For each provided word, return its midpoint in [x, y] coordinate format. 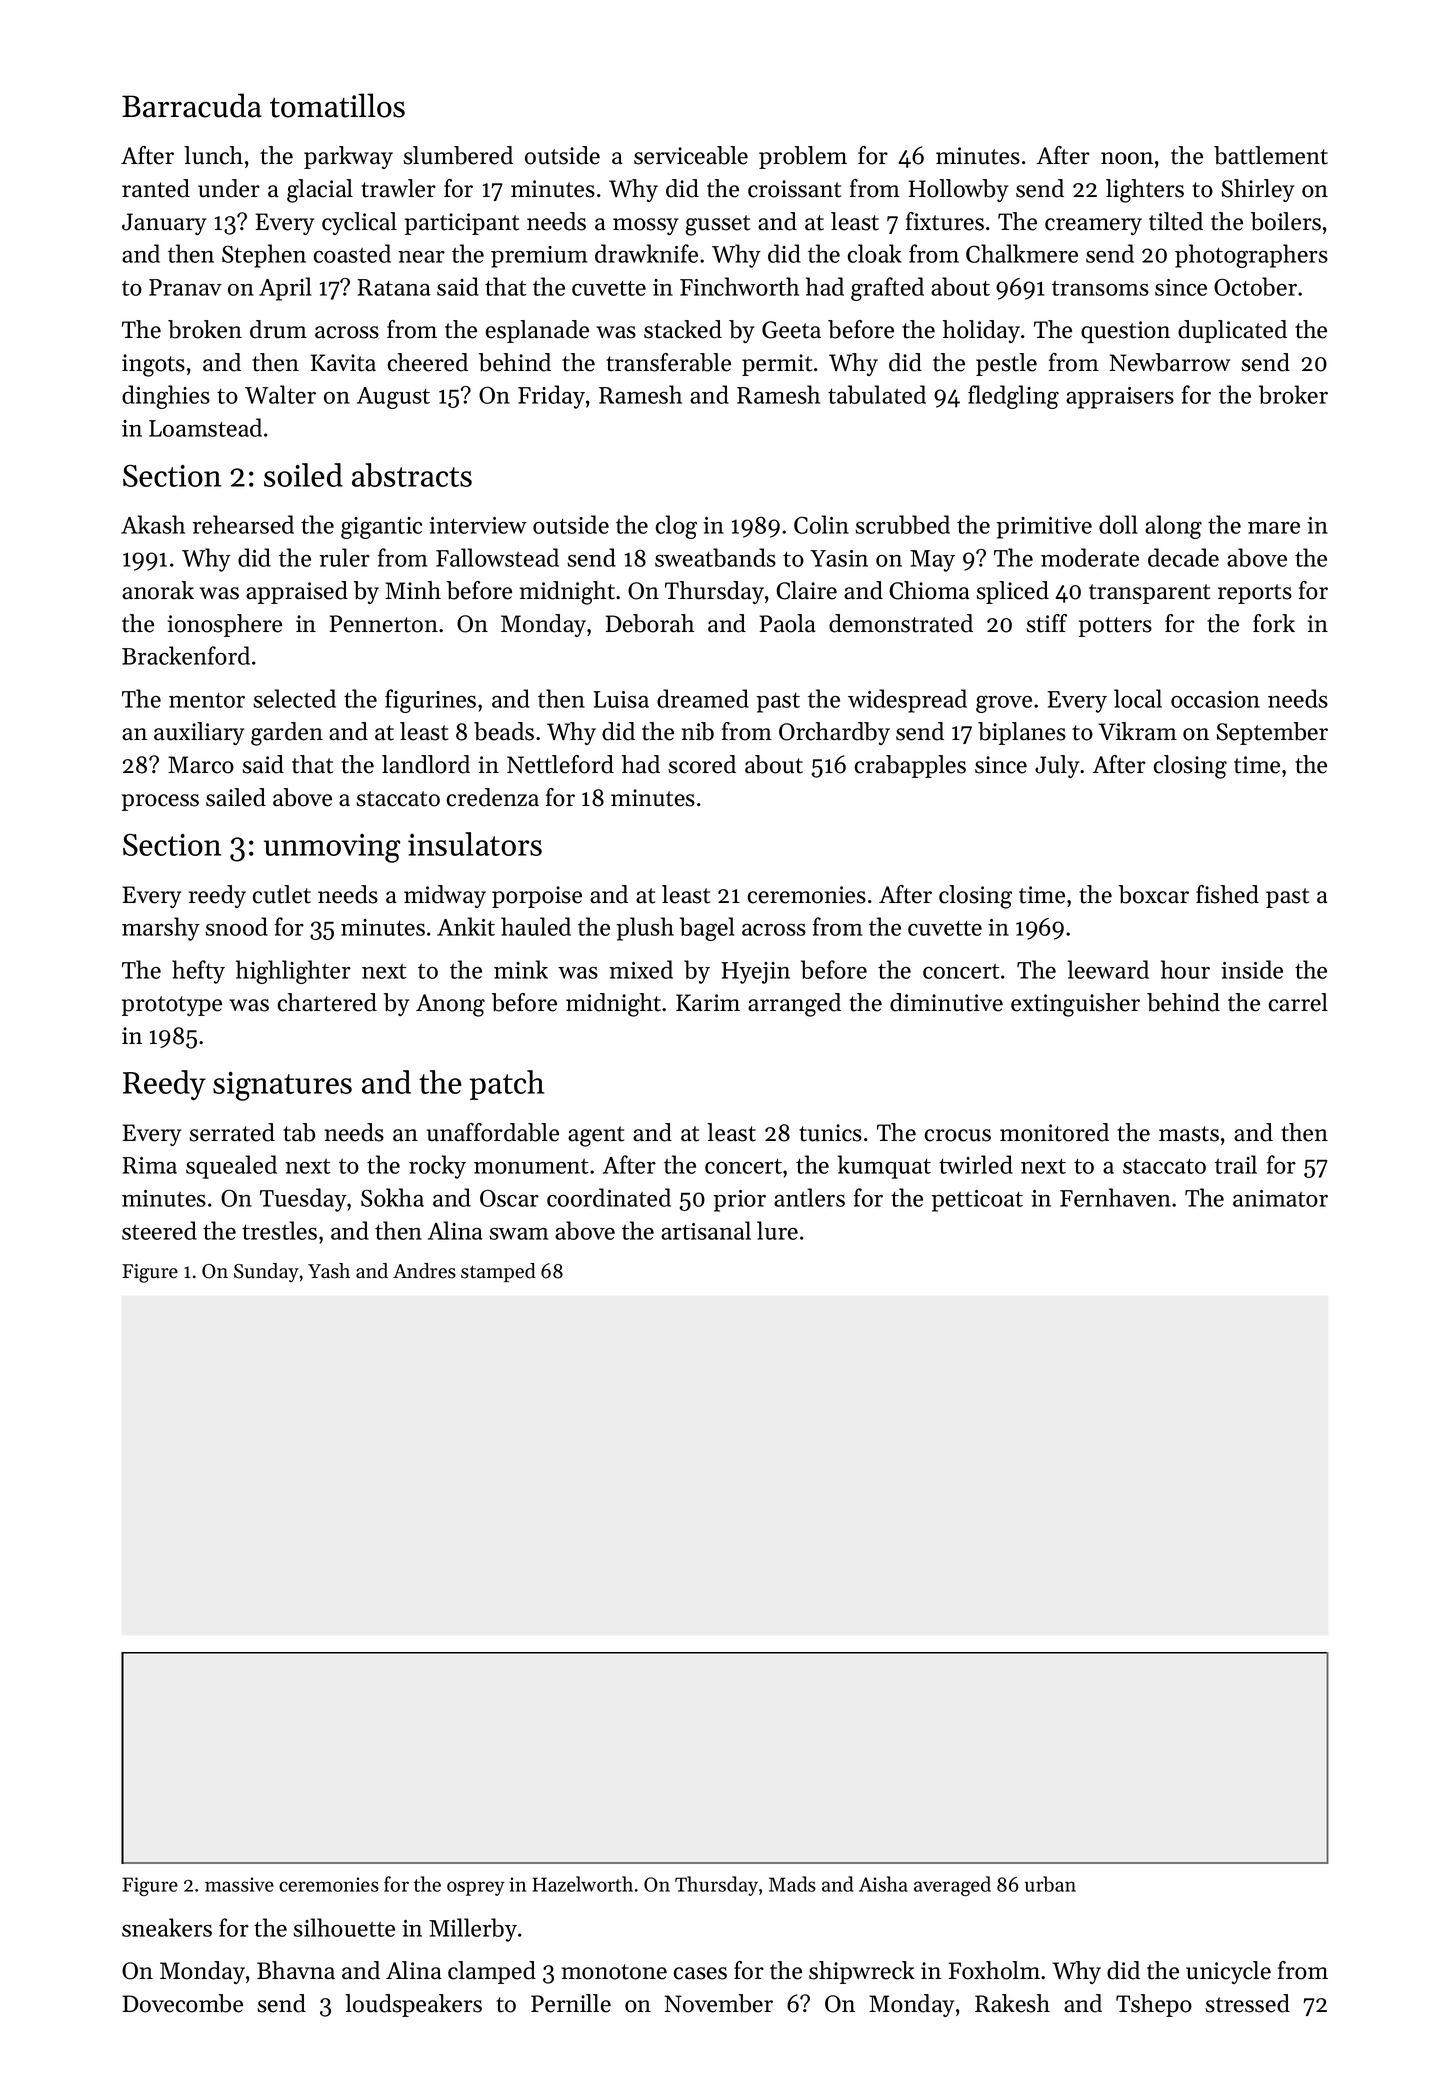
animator [1280, 1198]
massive [239, 1884]
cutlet [282, 894]
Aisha [883, 1884]
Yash [329, 1271]
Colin [821, 524]
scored [702, 764]
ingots [153, 365]
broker [1293, 394]
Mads [792, 1884]
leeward [1108, 969]
